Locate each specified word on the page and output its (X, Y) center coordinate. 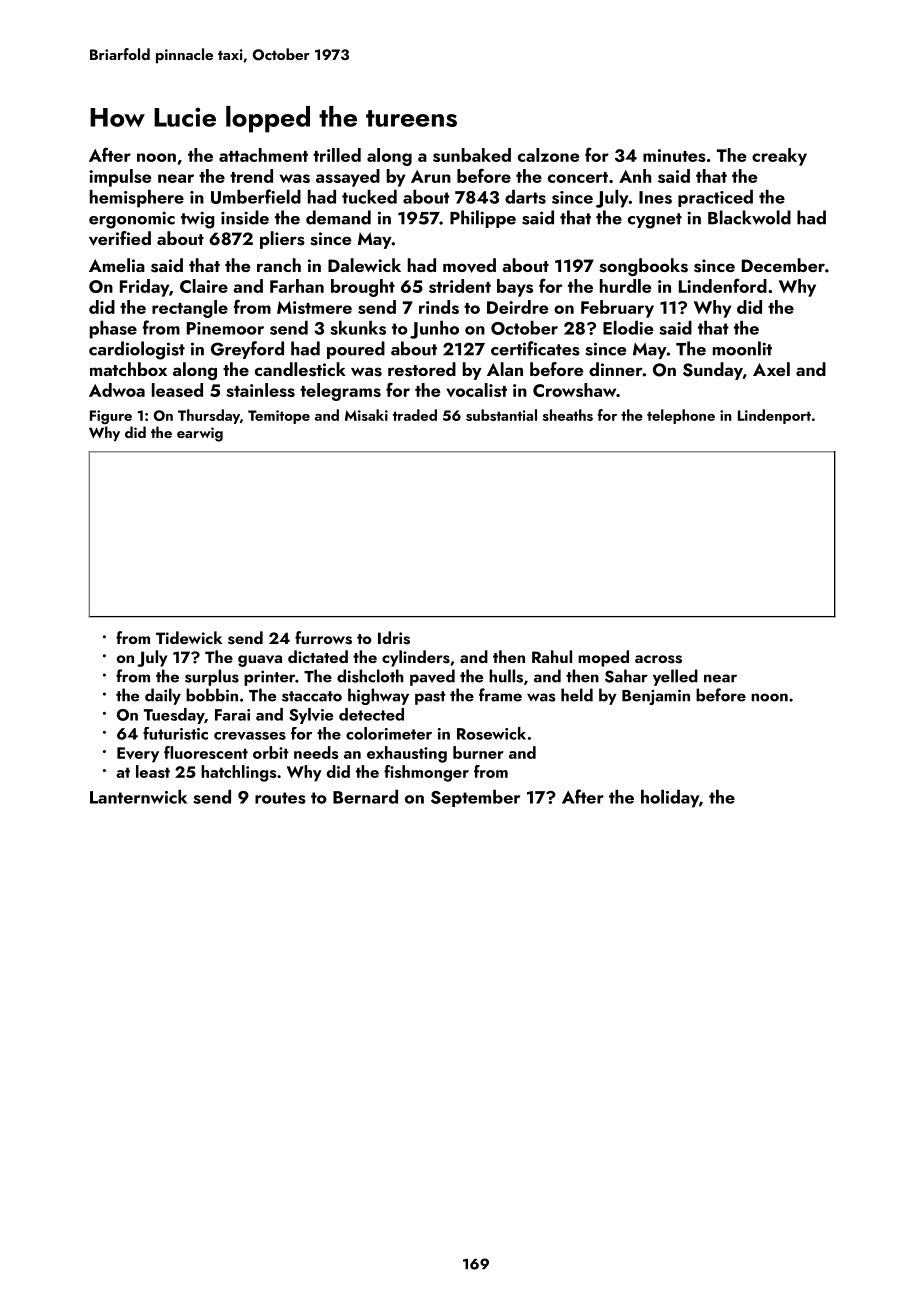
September (475, 798)
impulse (120, 178)
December (783, 265)
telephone (681, 416)
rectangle (190, 309)
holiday (670, 798)
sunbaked (472, 155)
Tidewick (189, 637)
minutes (674, 155)
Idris (394, 638)
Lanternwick (138, 796)
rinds (439, 307)
